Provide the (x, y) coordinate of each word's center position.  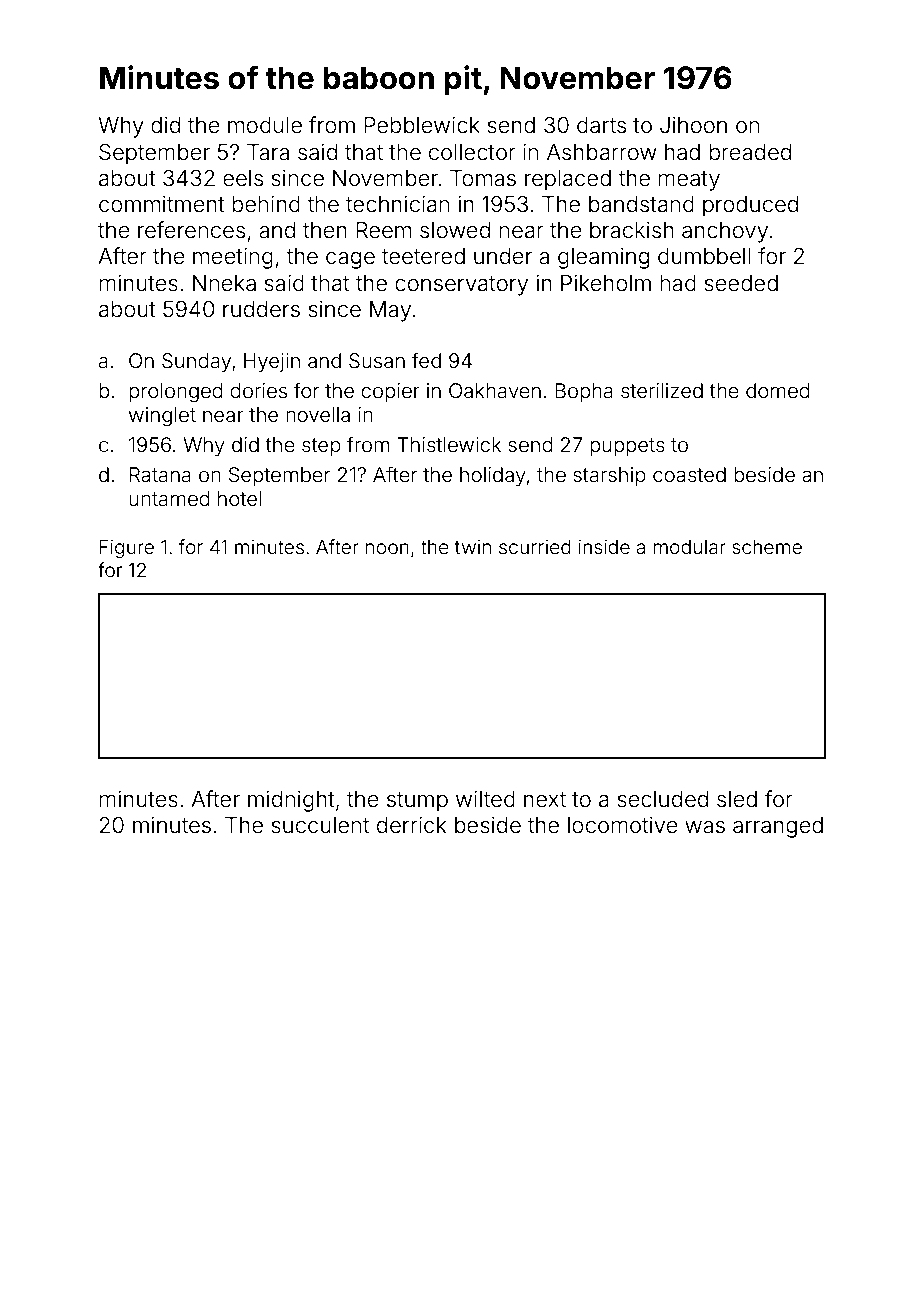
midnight (291, 801)
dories (258, 390)
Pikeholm (606, 283)
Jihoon (693, 125)
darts (601, 125)
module (265, 125)
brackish (632, 230)
